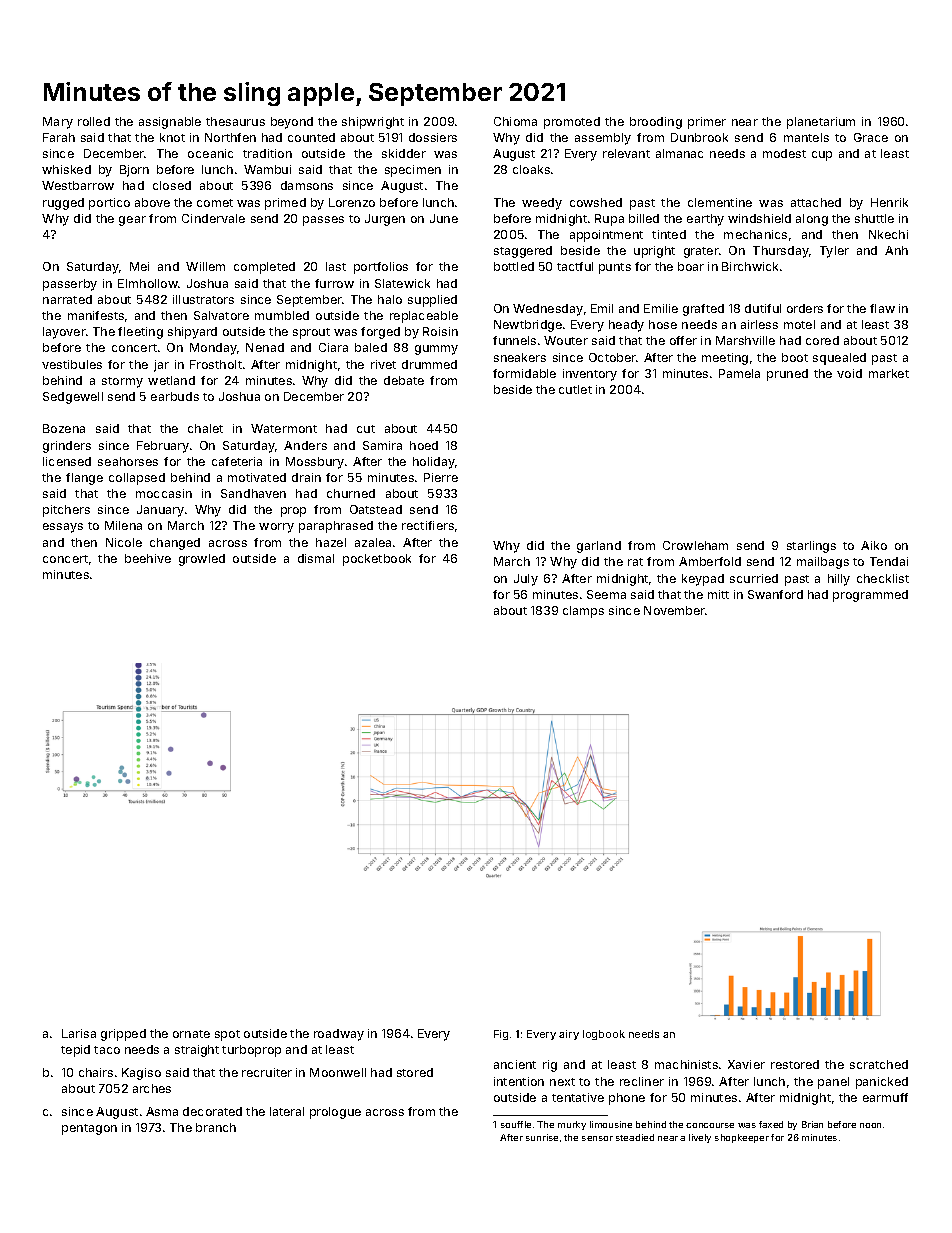  What do you see at coordinates (566, 340) in the image?
I see `Wouter` at bounding box center [566, 340].
